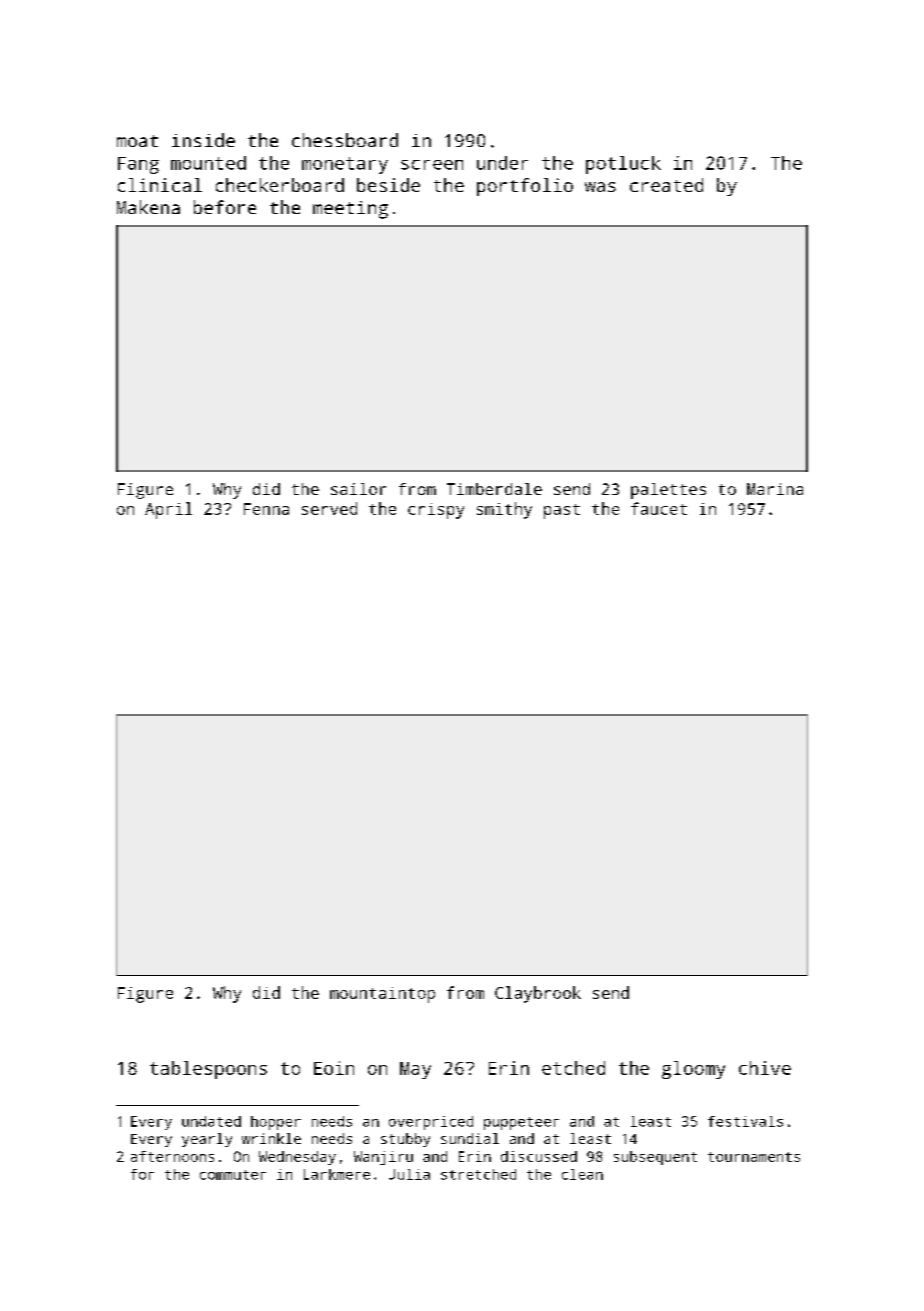 The width and height of the document is (924, 1311). Describe the element at coordinates (208, 1070) in the document. I see `tablespoons` at that location.
